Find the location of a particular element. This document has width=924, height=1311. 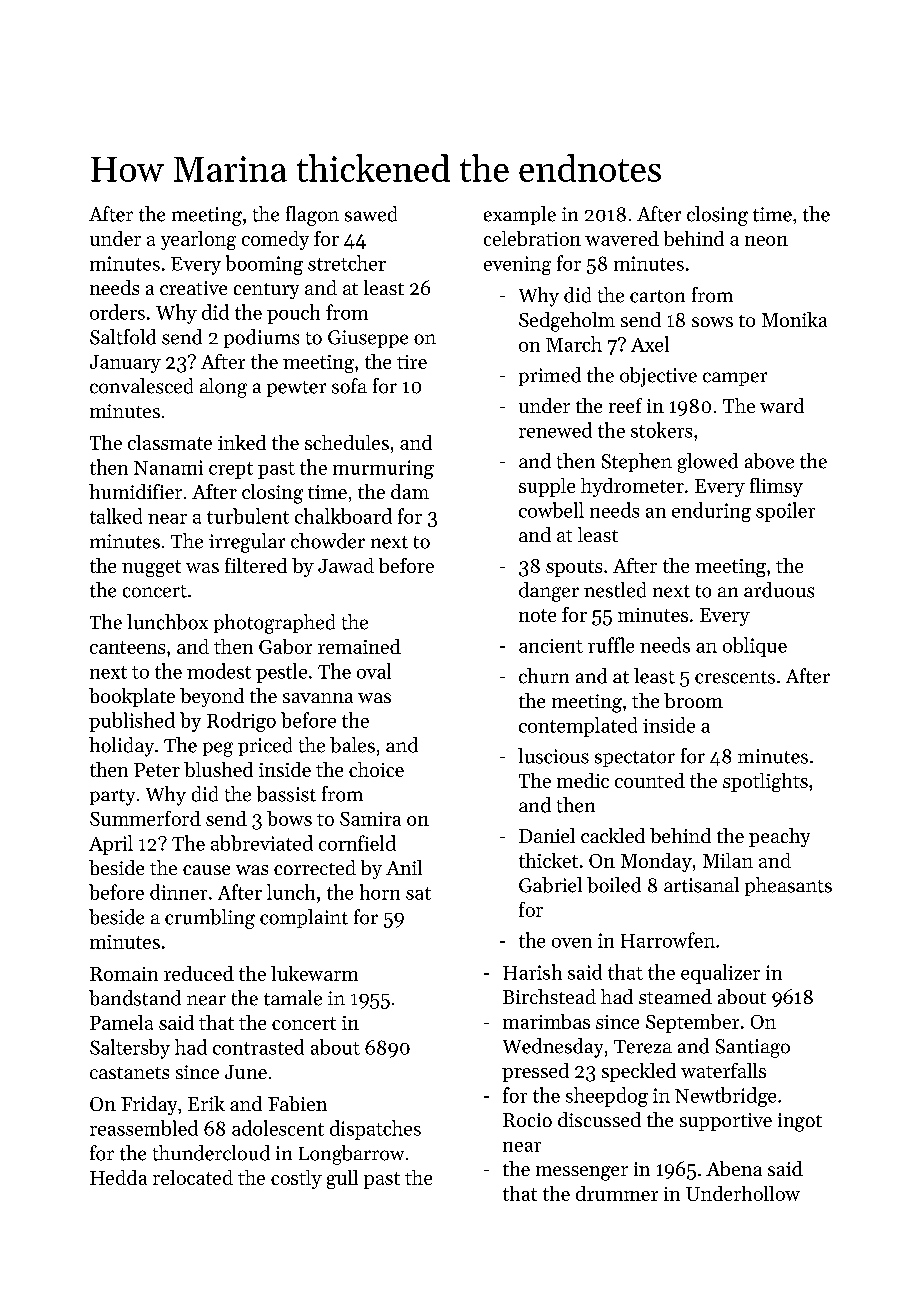

spotlights is located at coordinates (765, 782).
